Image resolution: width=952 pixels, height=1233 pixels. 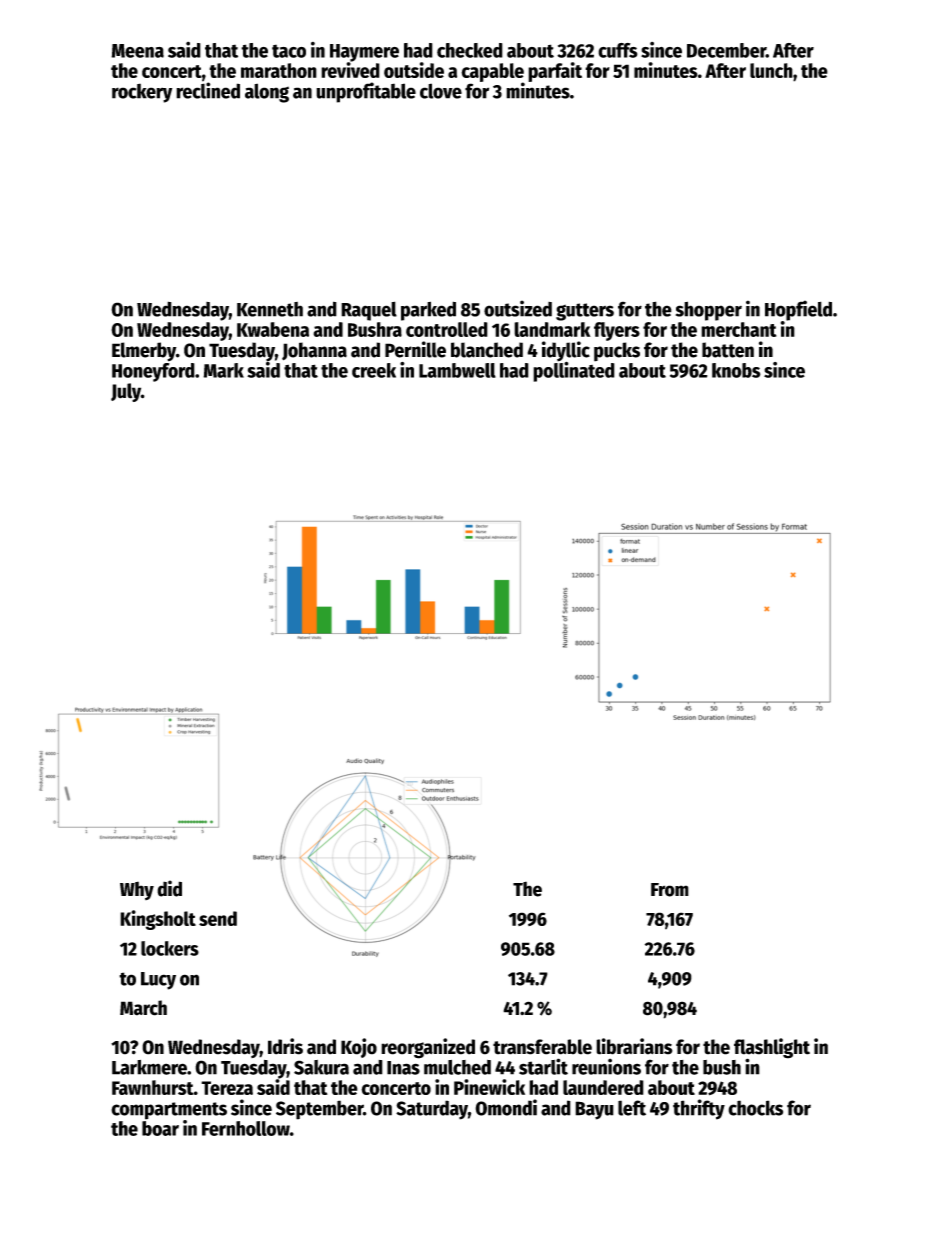 What do you see at coordinates (218, 918) in the document?
I see `send` at bounding box center [218, 918].
